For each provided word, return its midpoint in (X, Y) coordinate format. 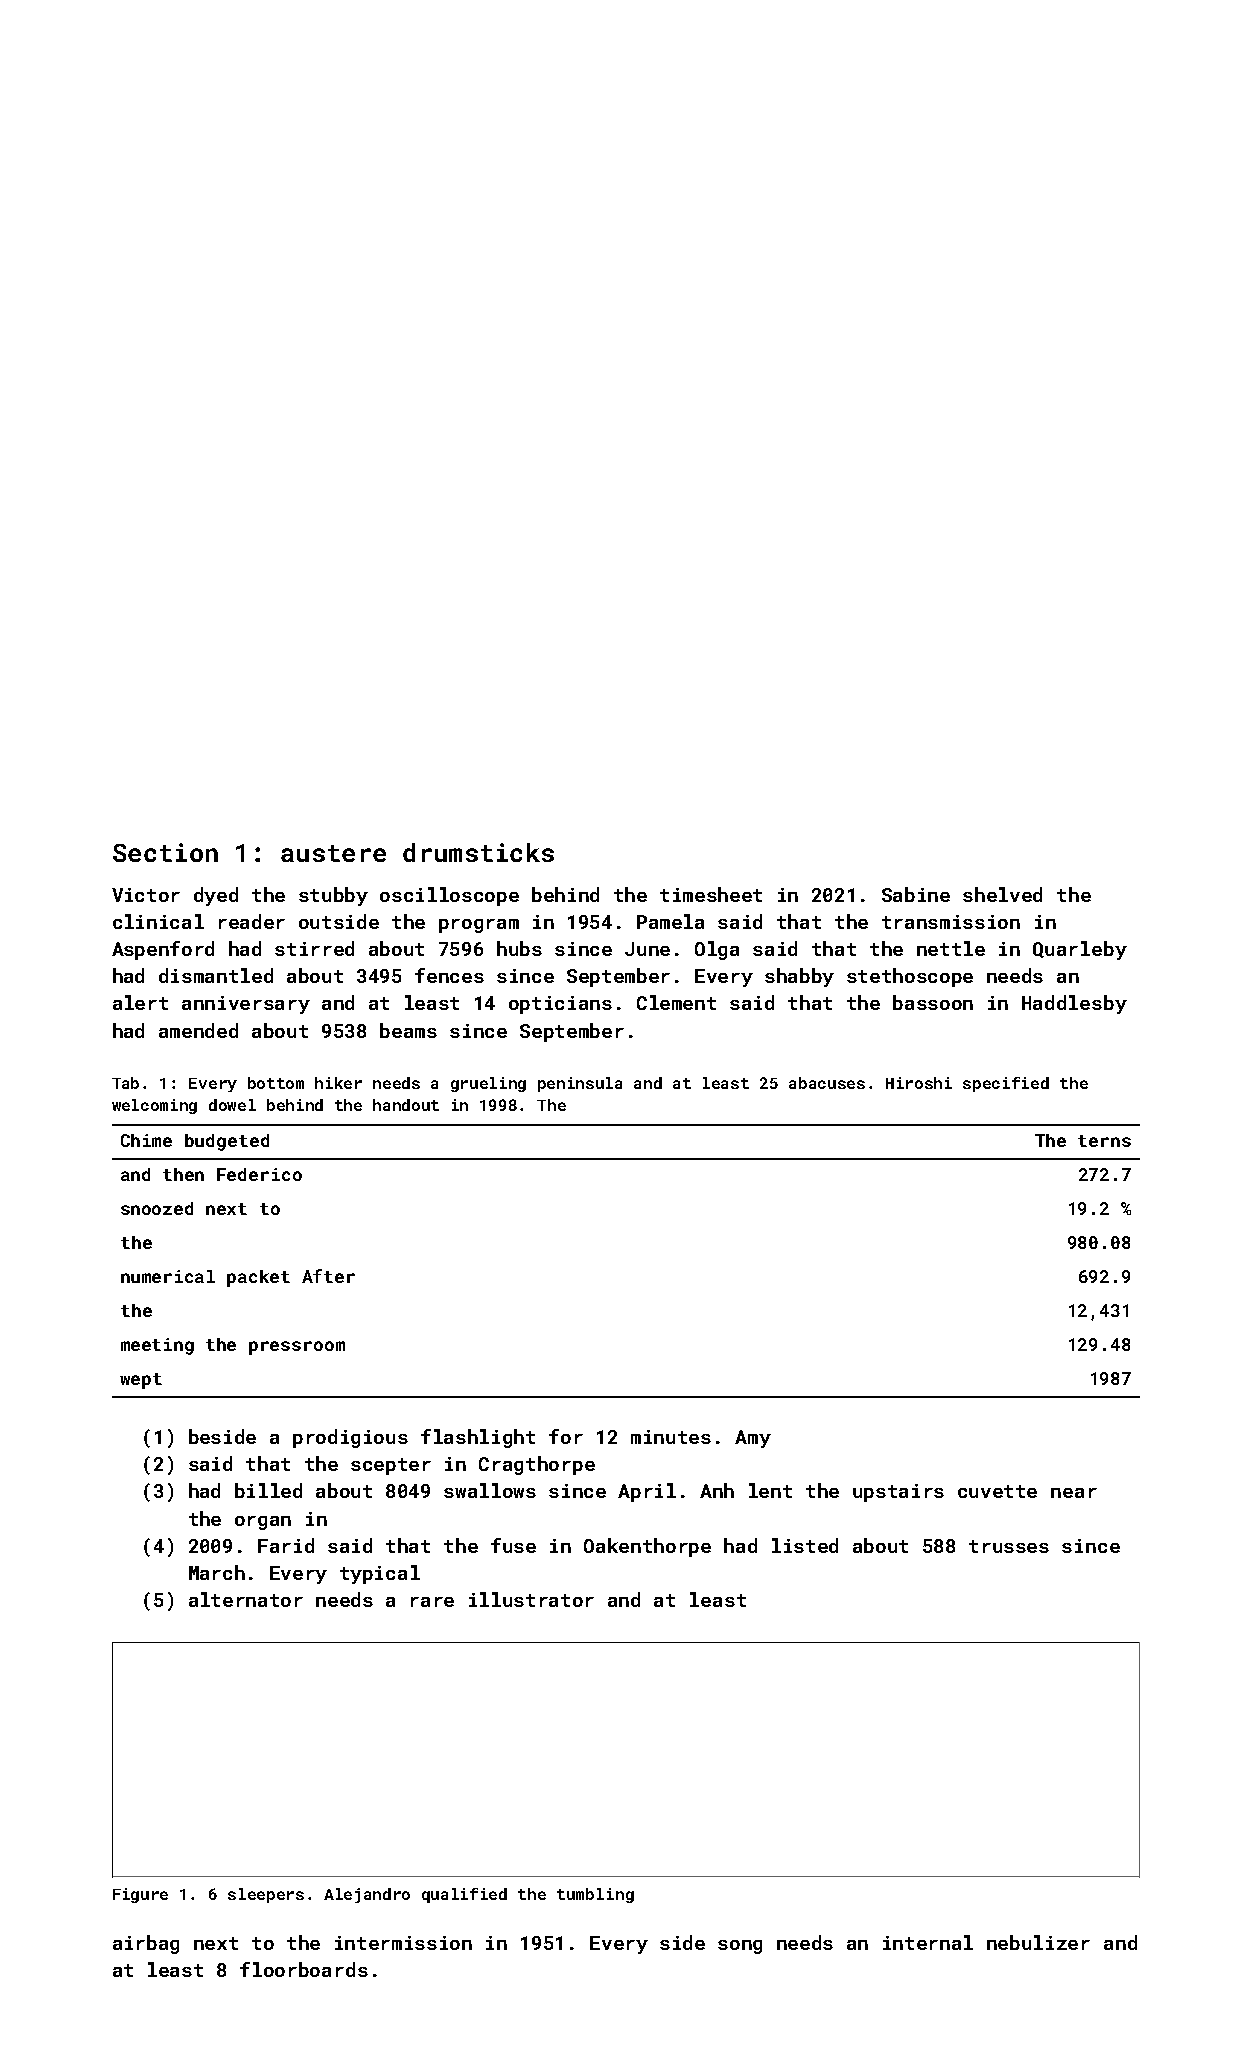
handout (406, 1105)
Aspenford (163, 950)
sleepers (266, 1895)
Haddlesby (1074, 1004)
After (328, 1276)
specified (1006, 1084)
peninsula (580, 1084)
